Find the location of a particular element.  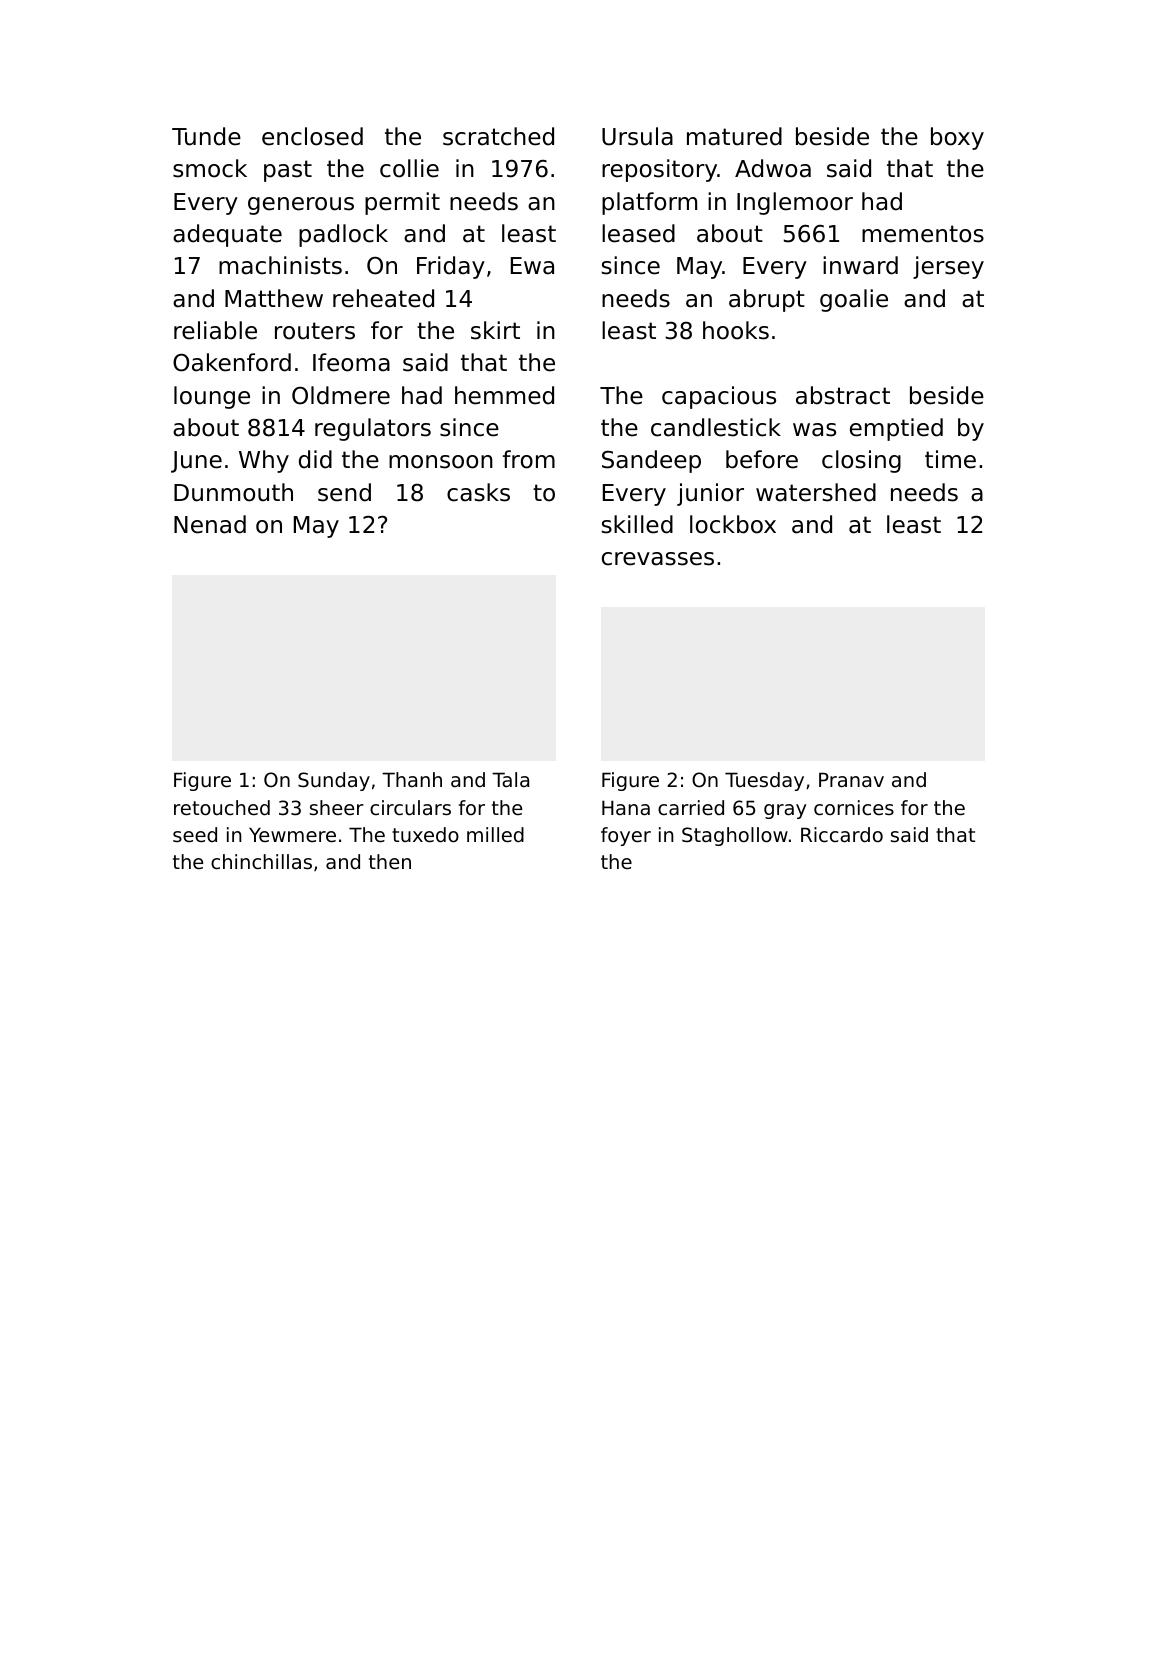

skilled is located at coordinates (637, 524).
